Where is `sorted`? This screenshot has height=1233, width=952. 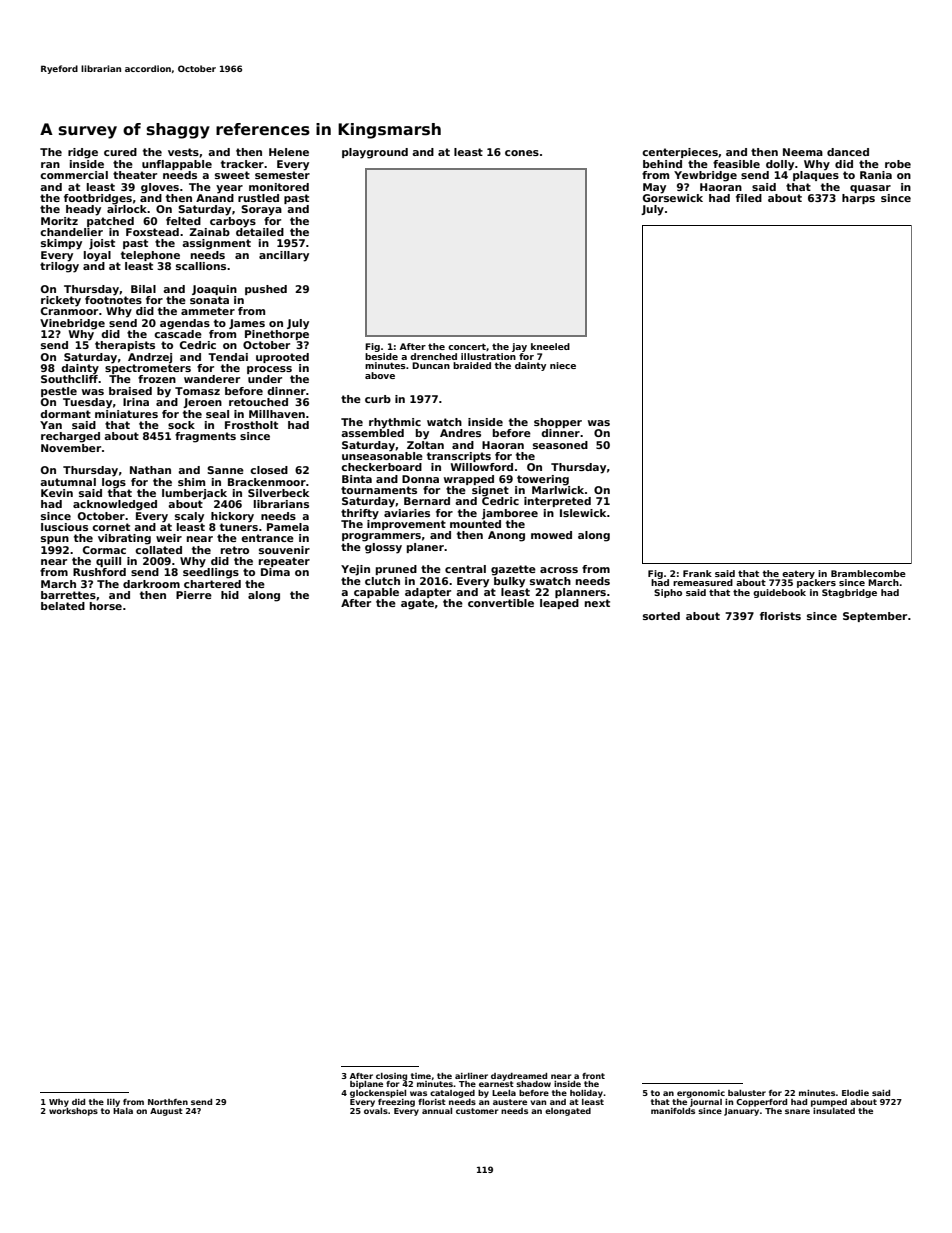
sorted is located at coordinates (661, 616).
